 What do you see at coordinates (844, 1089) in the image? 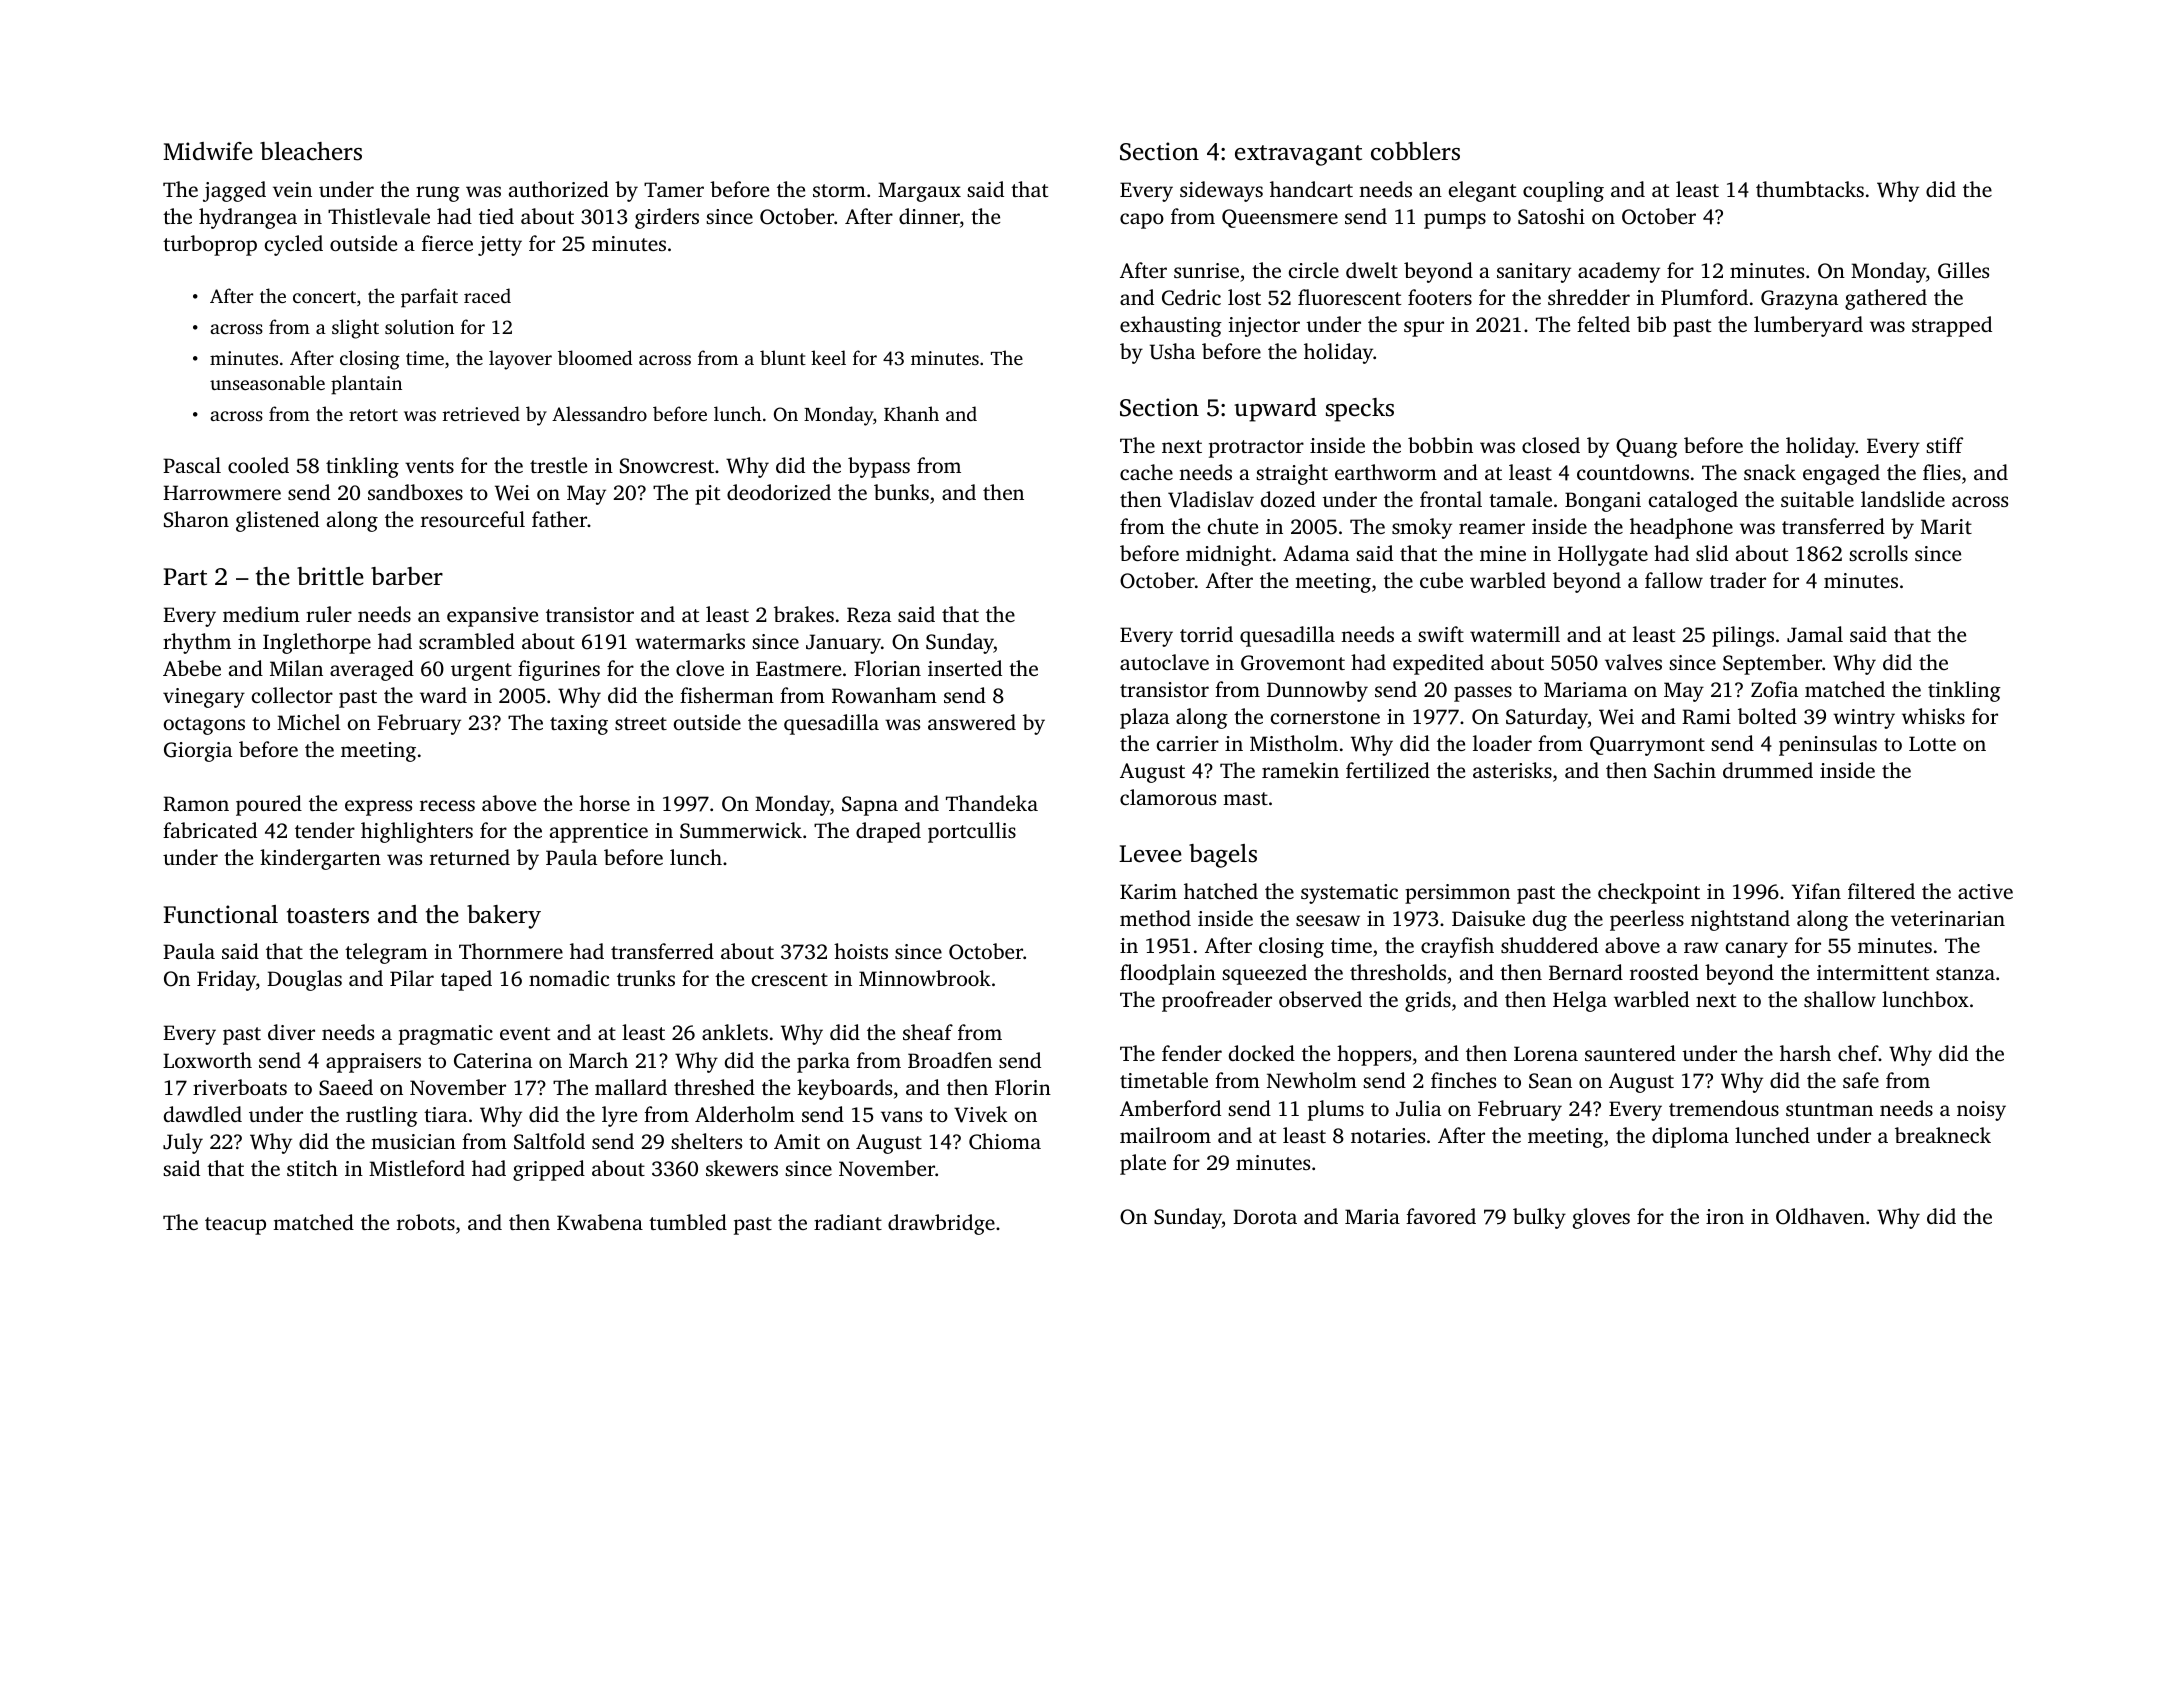
I see `keyboards` at bounding box center [844, 1089].
